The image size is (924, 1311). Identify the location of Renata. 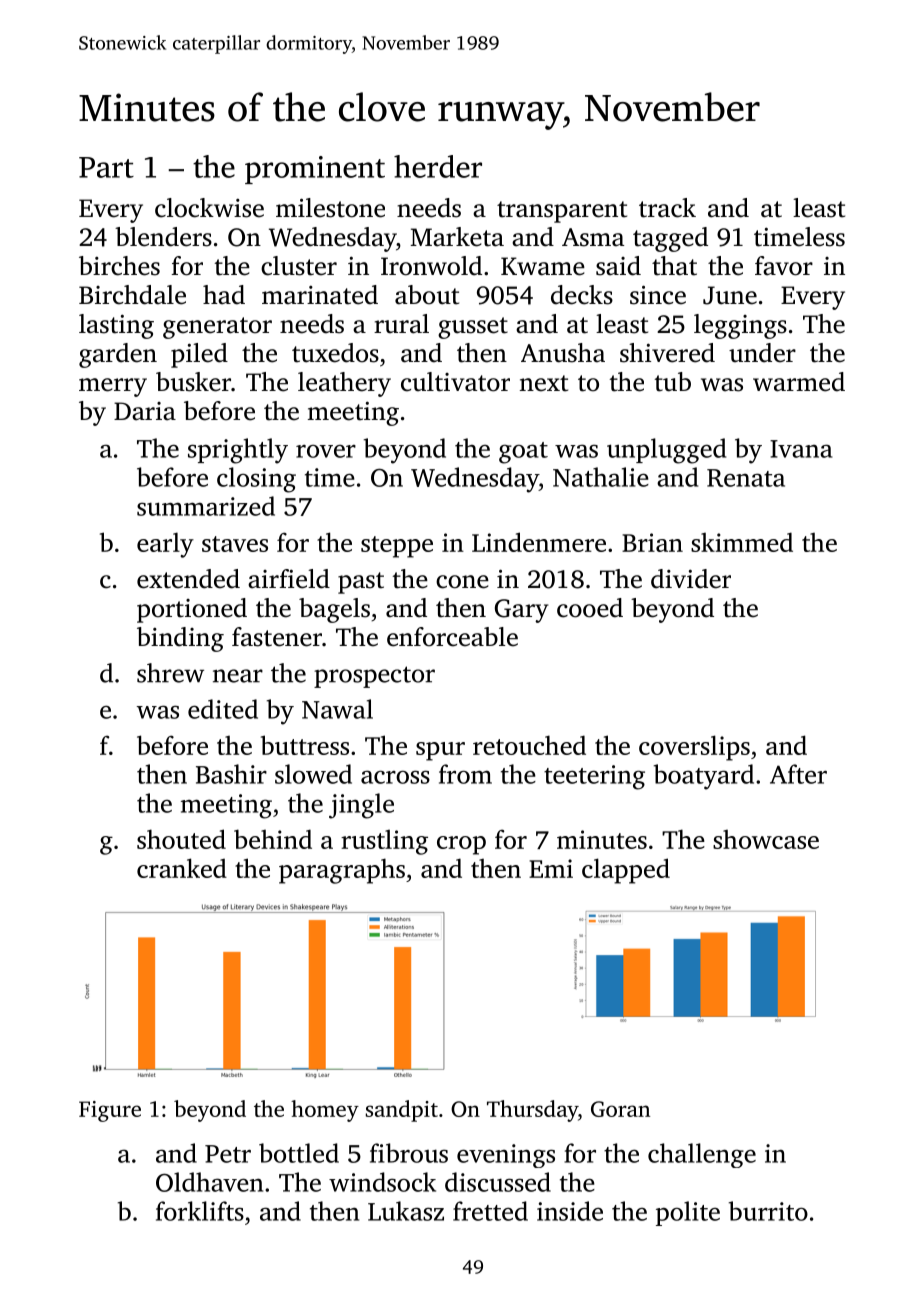
(746, 478).
